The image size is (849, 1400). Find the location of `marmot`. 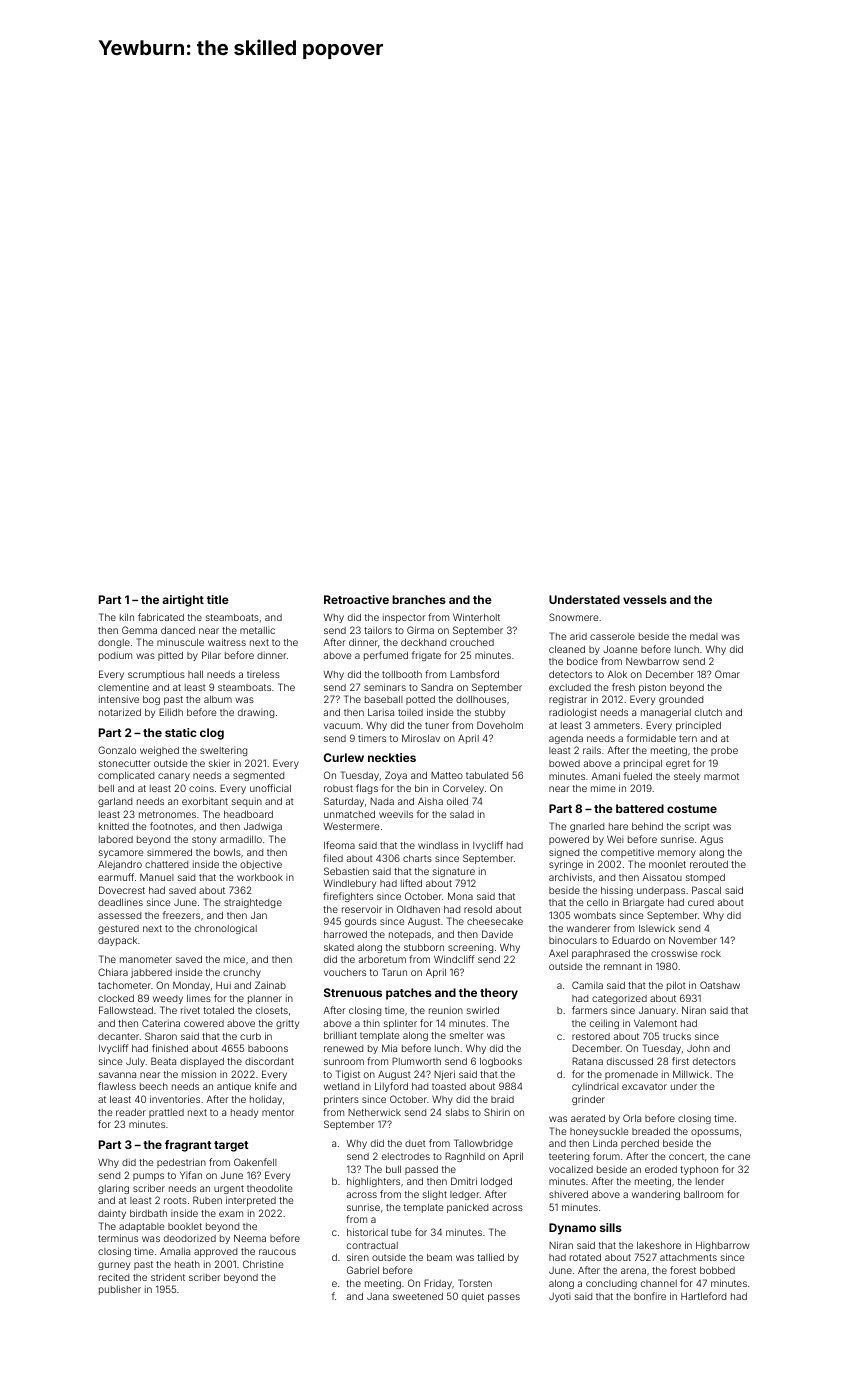

marmot is located at coordinates (721, 776).
